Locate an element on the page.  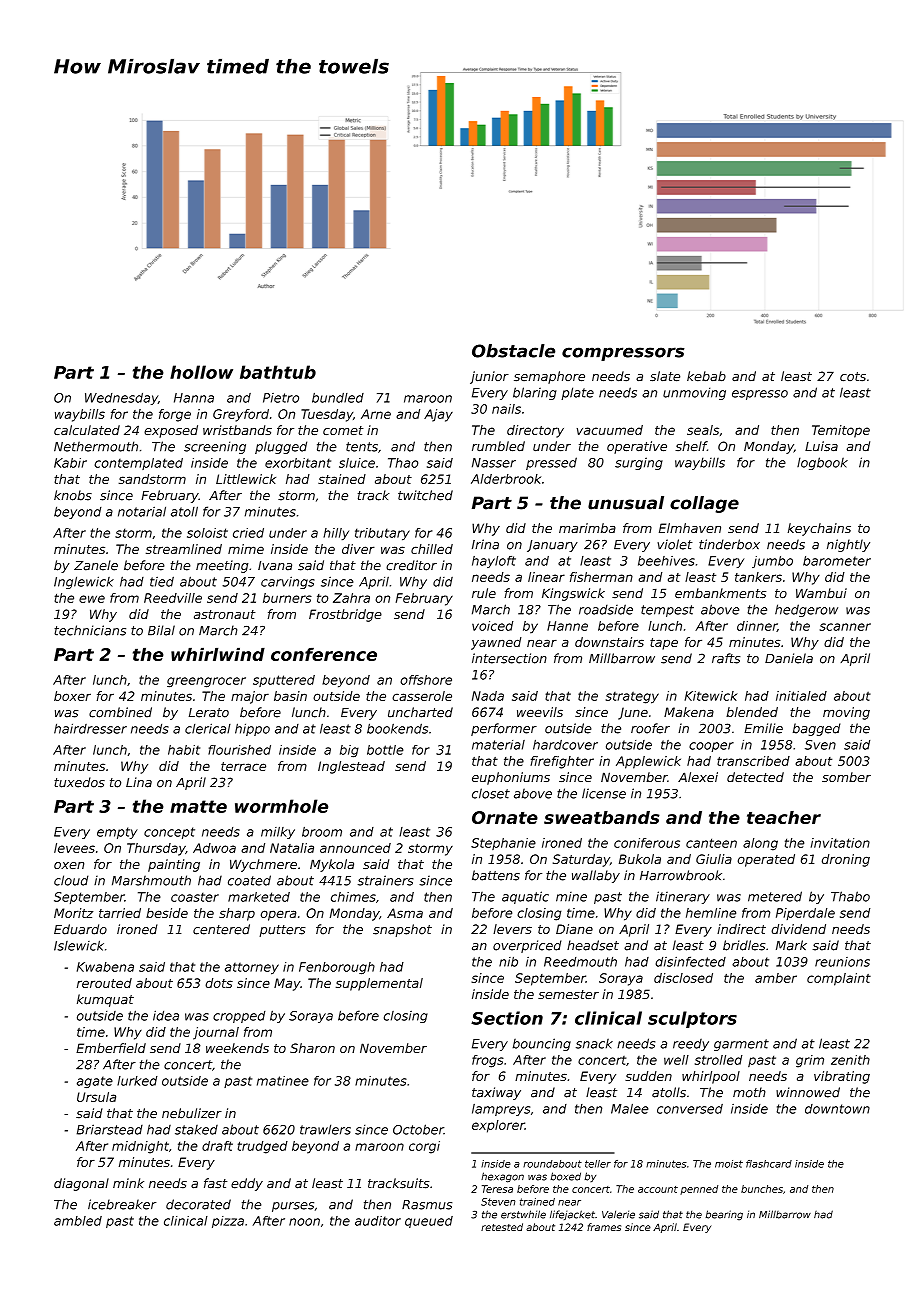
frames is located at coordinates (604, 1227).
